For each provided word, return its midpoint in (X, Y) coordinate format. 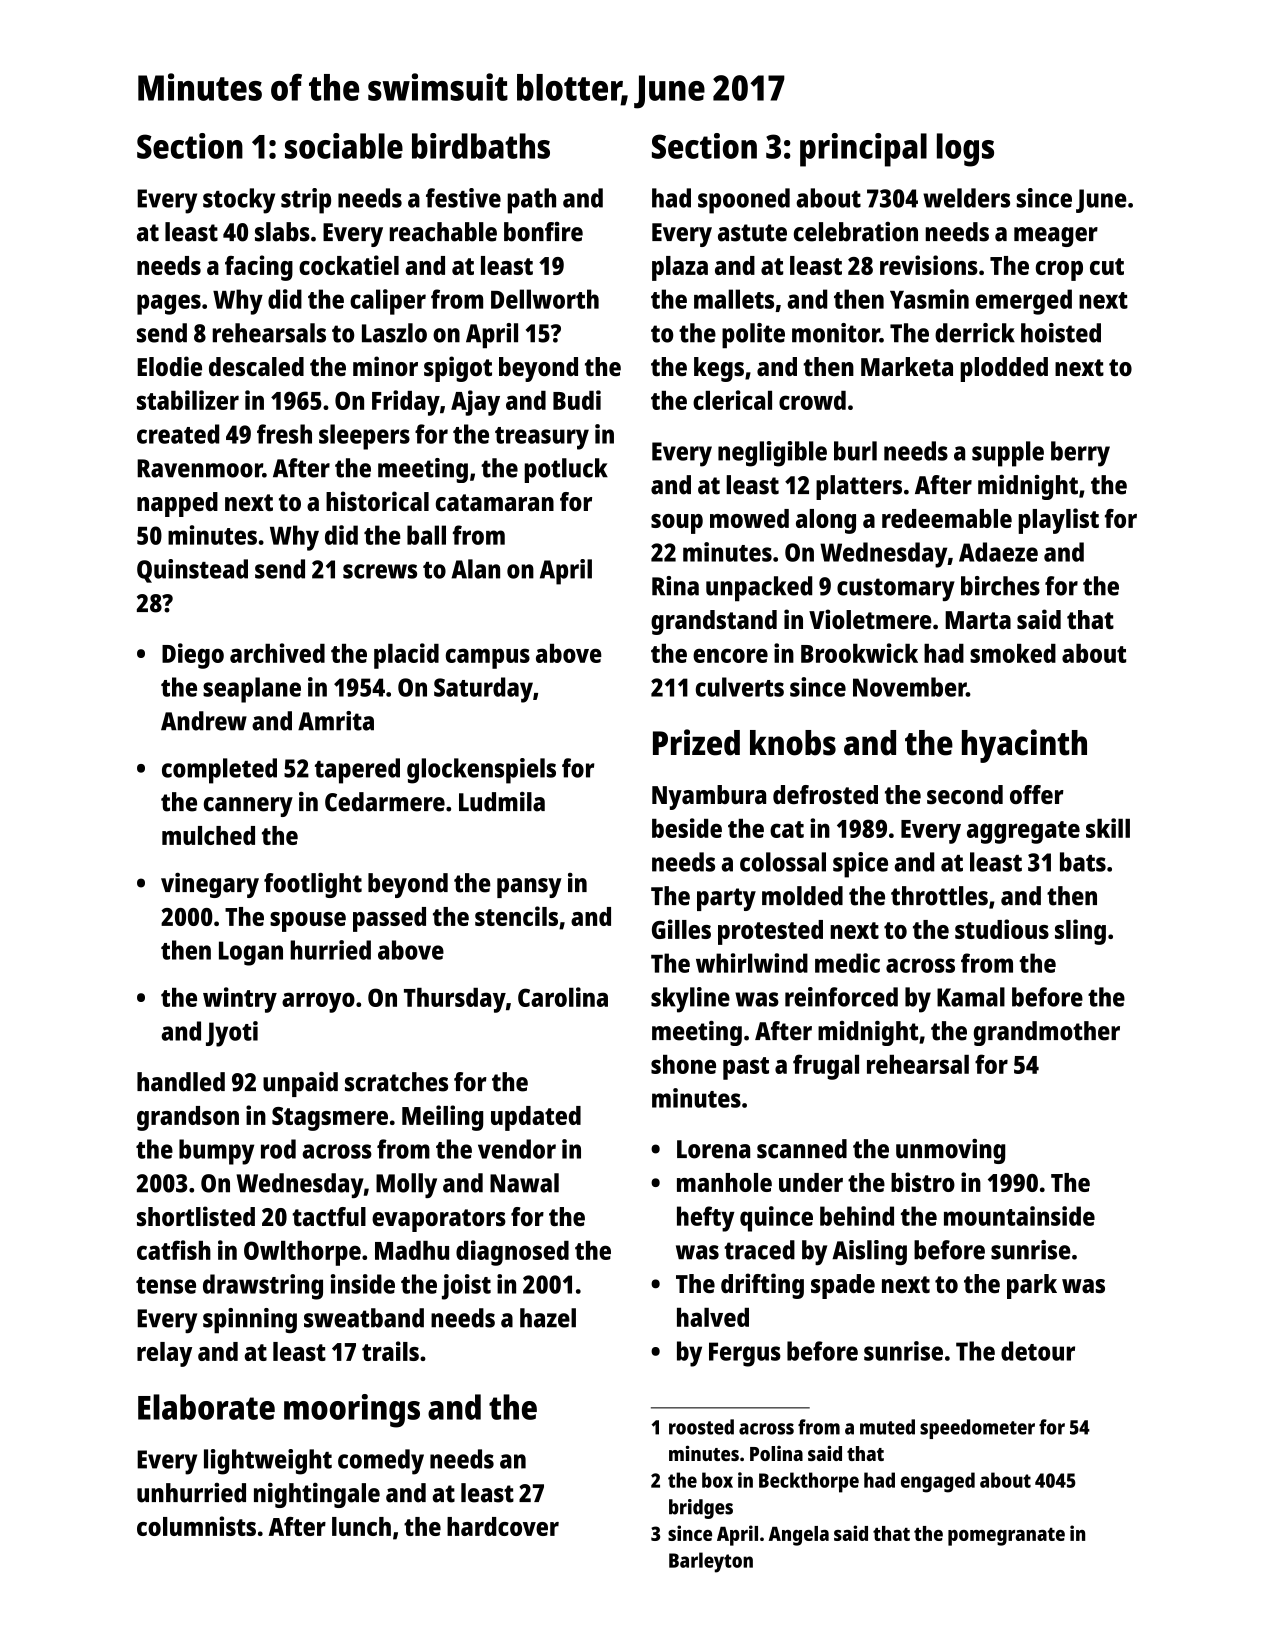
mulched (208, 835)
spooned (744, 201)
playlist (1058, 521)
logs (965, 150)
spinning (250, 1321)
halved (713, 1317)
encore (730, 655)
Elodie (169, 366)
